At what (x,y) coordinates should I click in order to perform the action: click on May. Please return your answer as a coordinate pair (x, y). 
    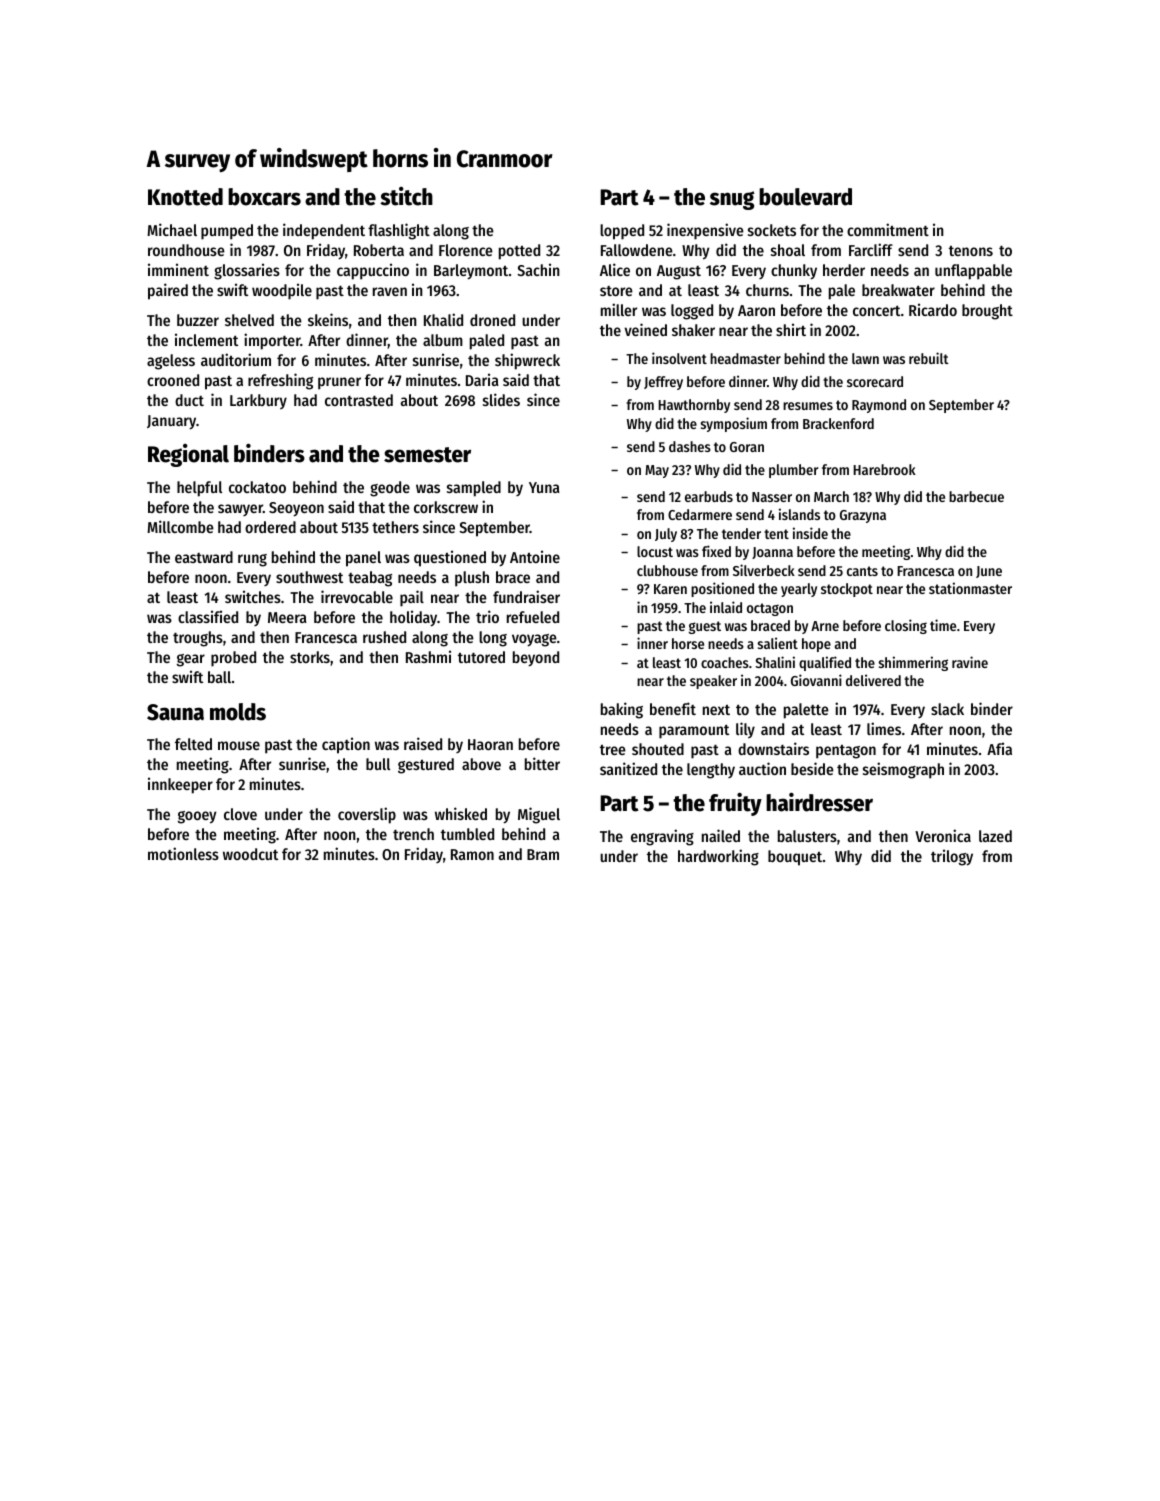
    Looking at the image, I should click on (657, 471).
